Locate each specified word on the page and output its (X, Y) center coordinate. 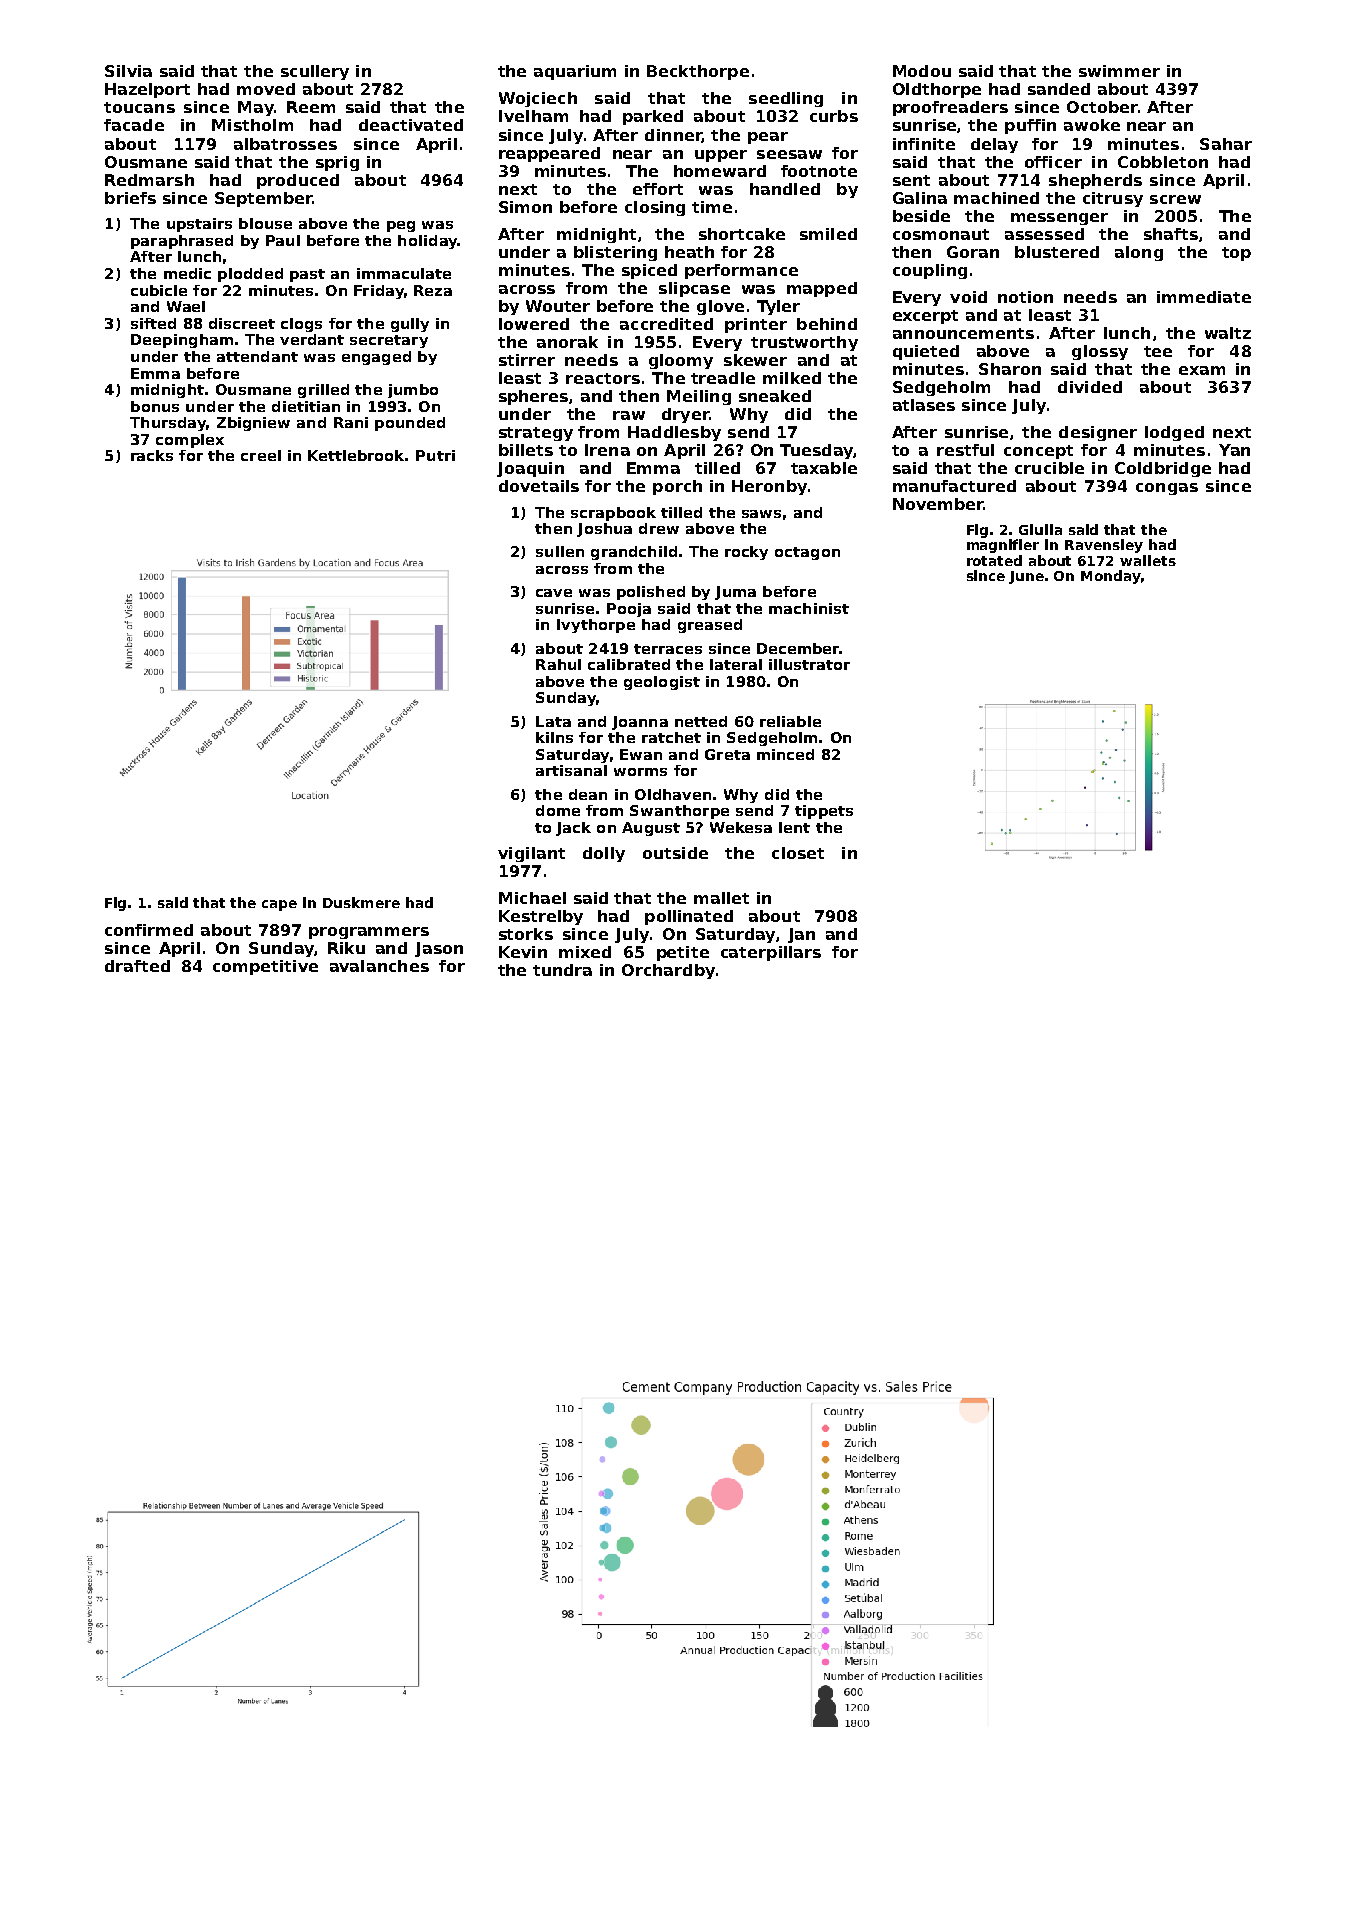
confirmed (149, 930)
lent (794, 827)
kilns (554, 737)
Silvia (128, 71)
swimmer (1119, 71)
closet (798, 853)
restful (965, 450)
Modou (922, 71)
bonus (155, 406)
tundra (562, 970)
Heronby (769, 487)
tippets (824, 812)
